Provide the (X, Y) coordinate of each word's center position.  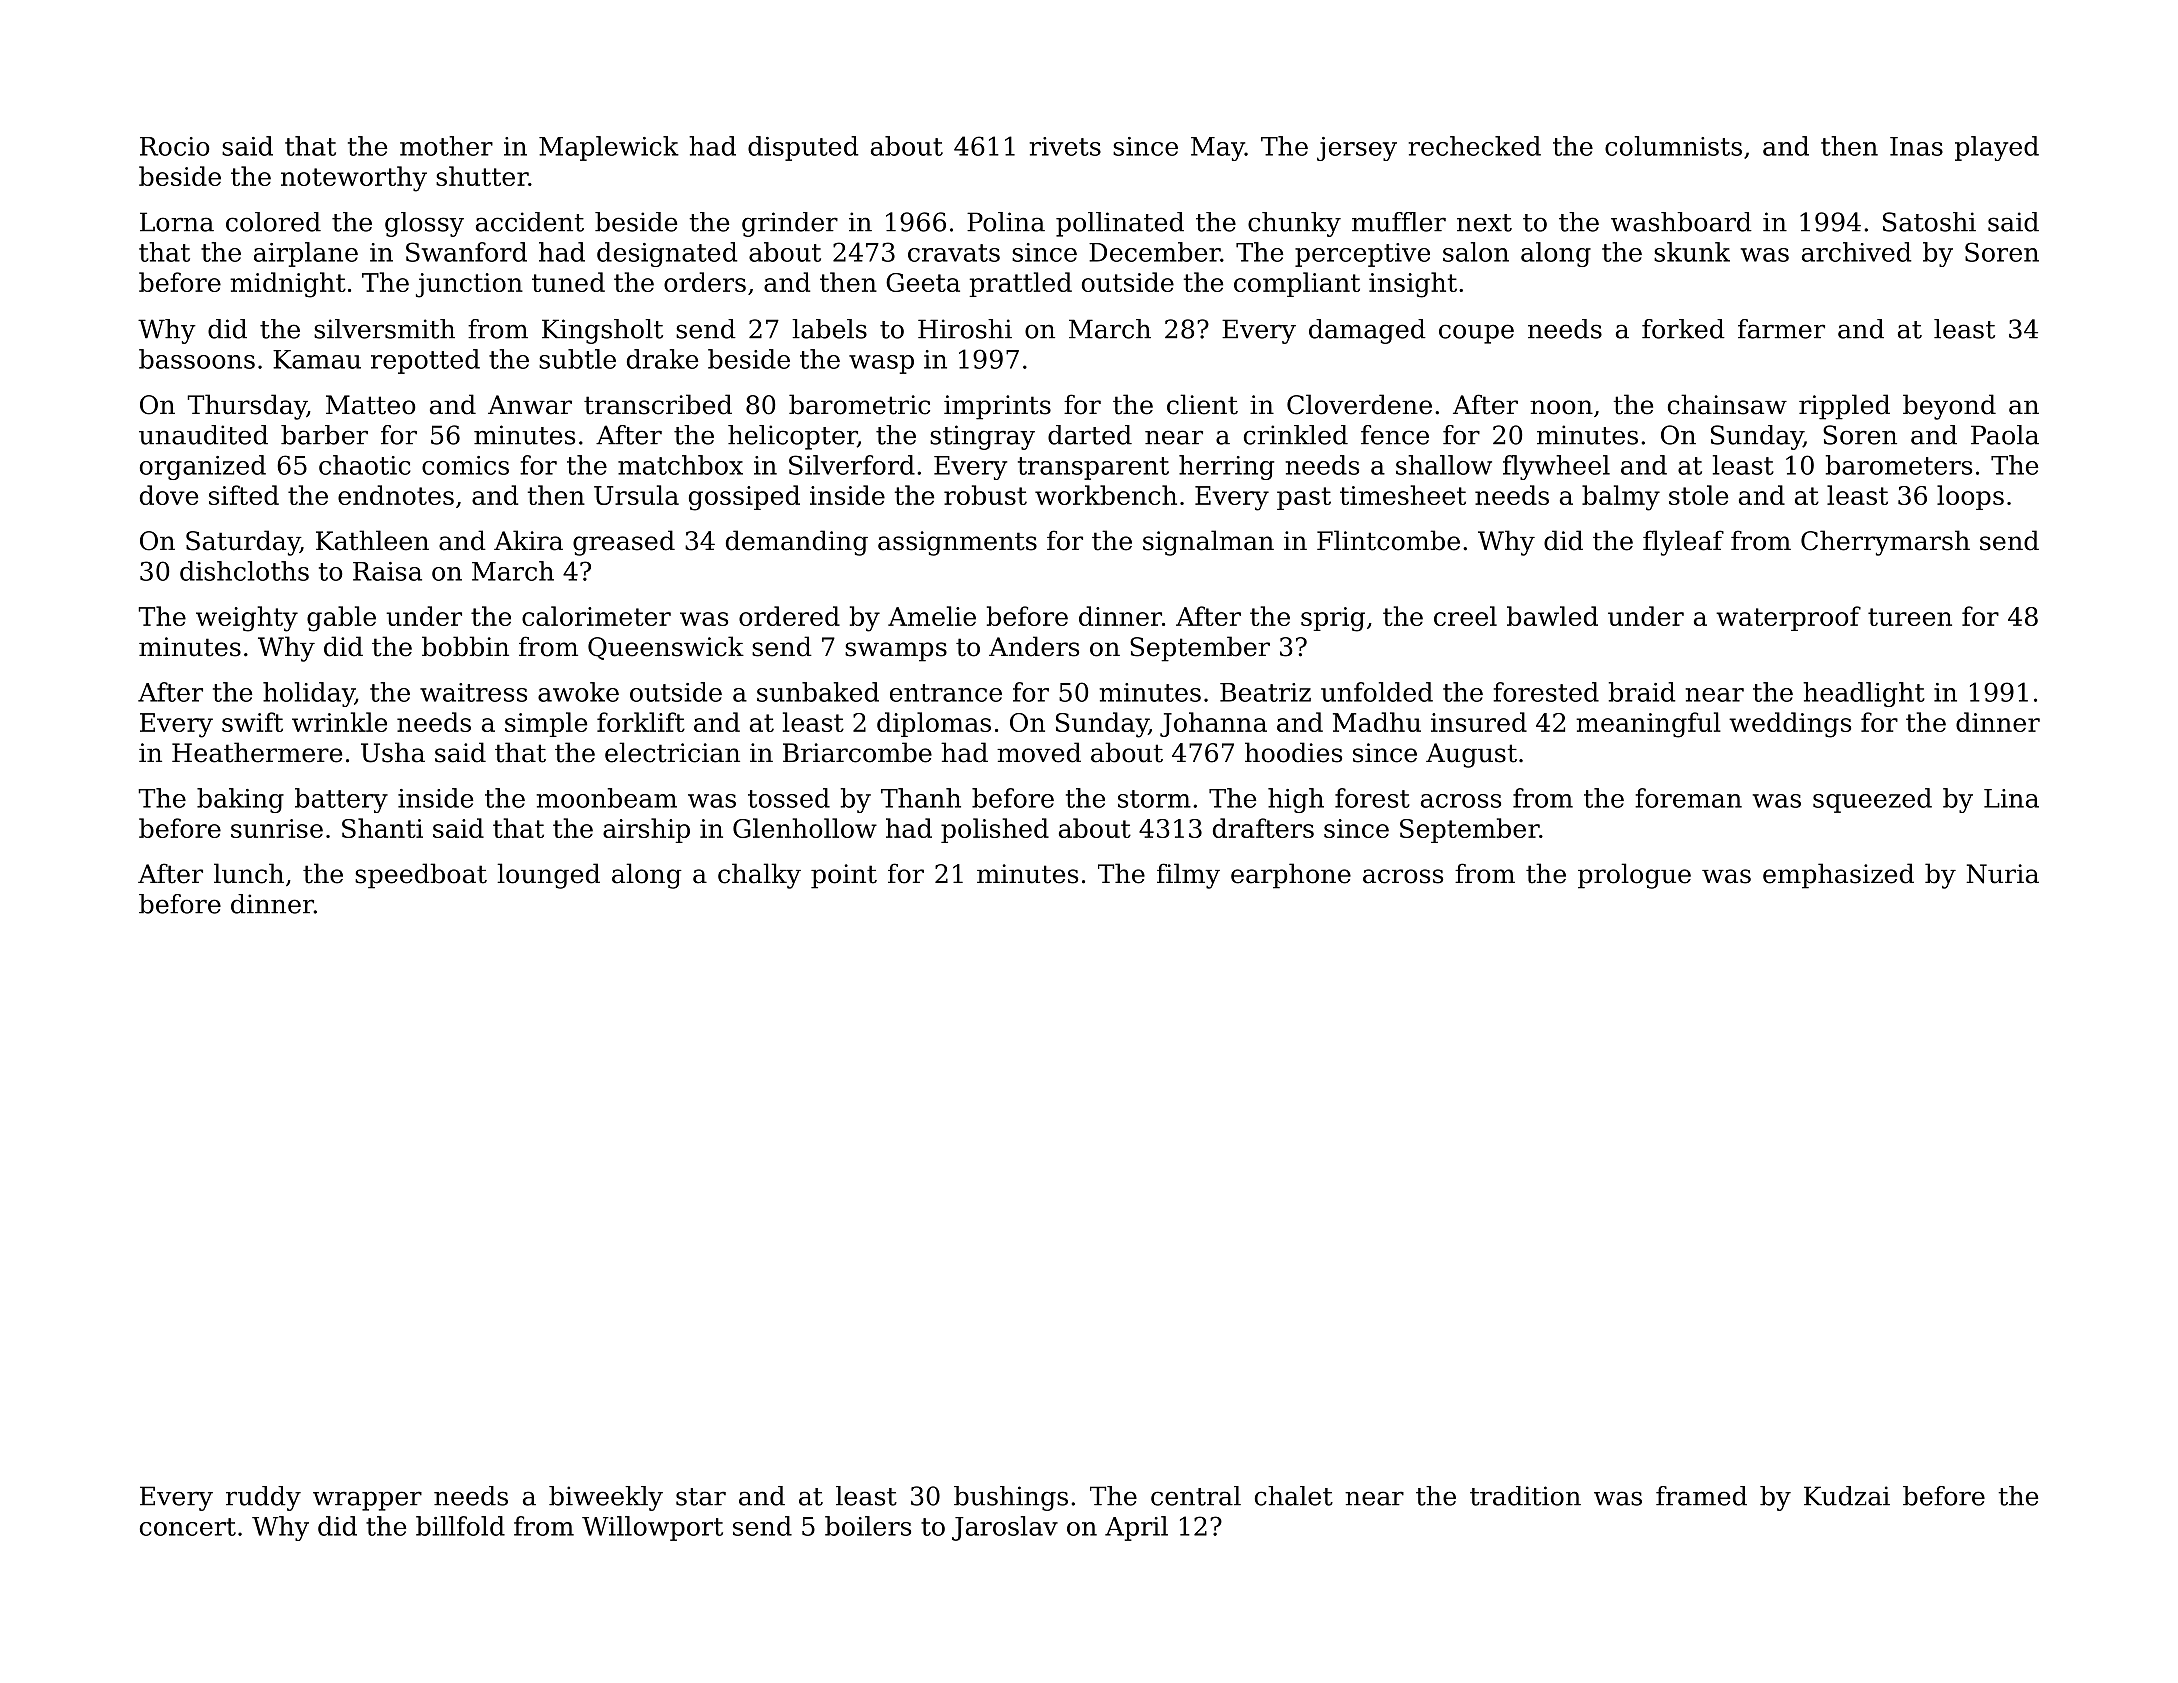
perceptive (1362, 255)
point (844, 876)
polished (995, 830)
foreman (1688, 798)
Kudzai (1847, 1496)
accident (530, 222)
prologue (1634, 876)
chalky (759, 876)
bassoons (197, 359)
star (701, 1497)
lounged (548, 876)
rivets (1065, 146)
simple (546, 724)
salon (1476, 252)
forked (1683, 329)
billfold (460, 1526)
